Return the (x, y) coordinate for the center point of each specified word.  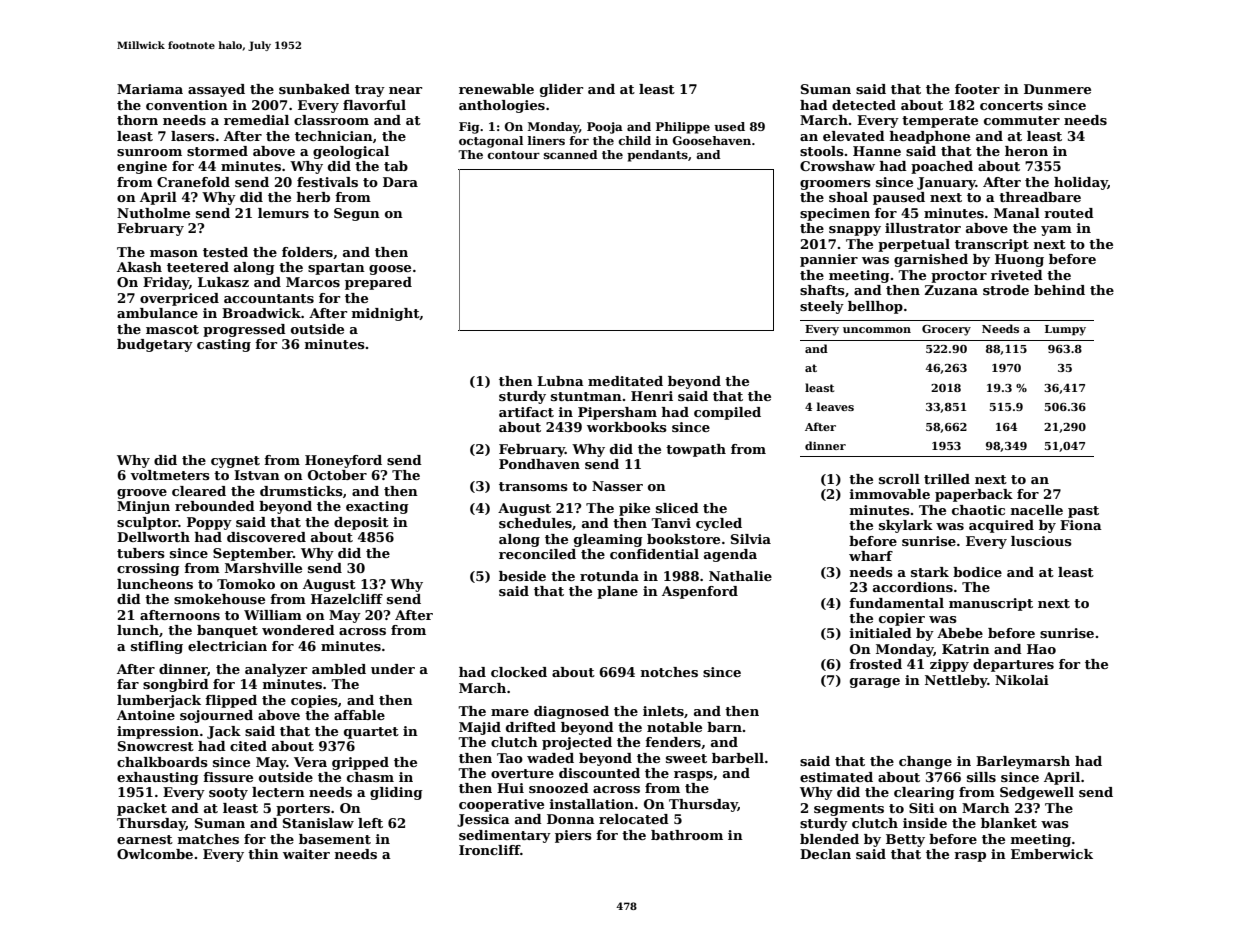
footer (977, 89)
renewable (496, 89)
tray (370, 91)
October (337, 475)
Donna (571, 819)
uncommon (877, 330)
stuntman (586, 396)
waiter (306, 854)
